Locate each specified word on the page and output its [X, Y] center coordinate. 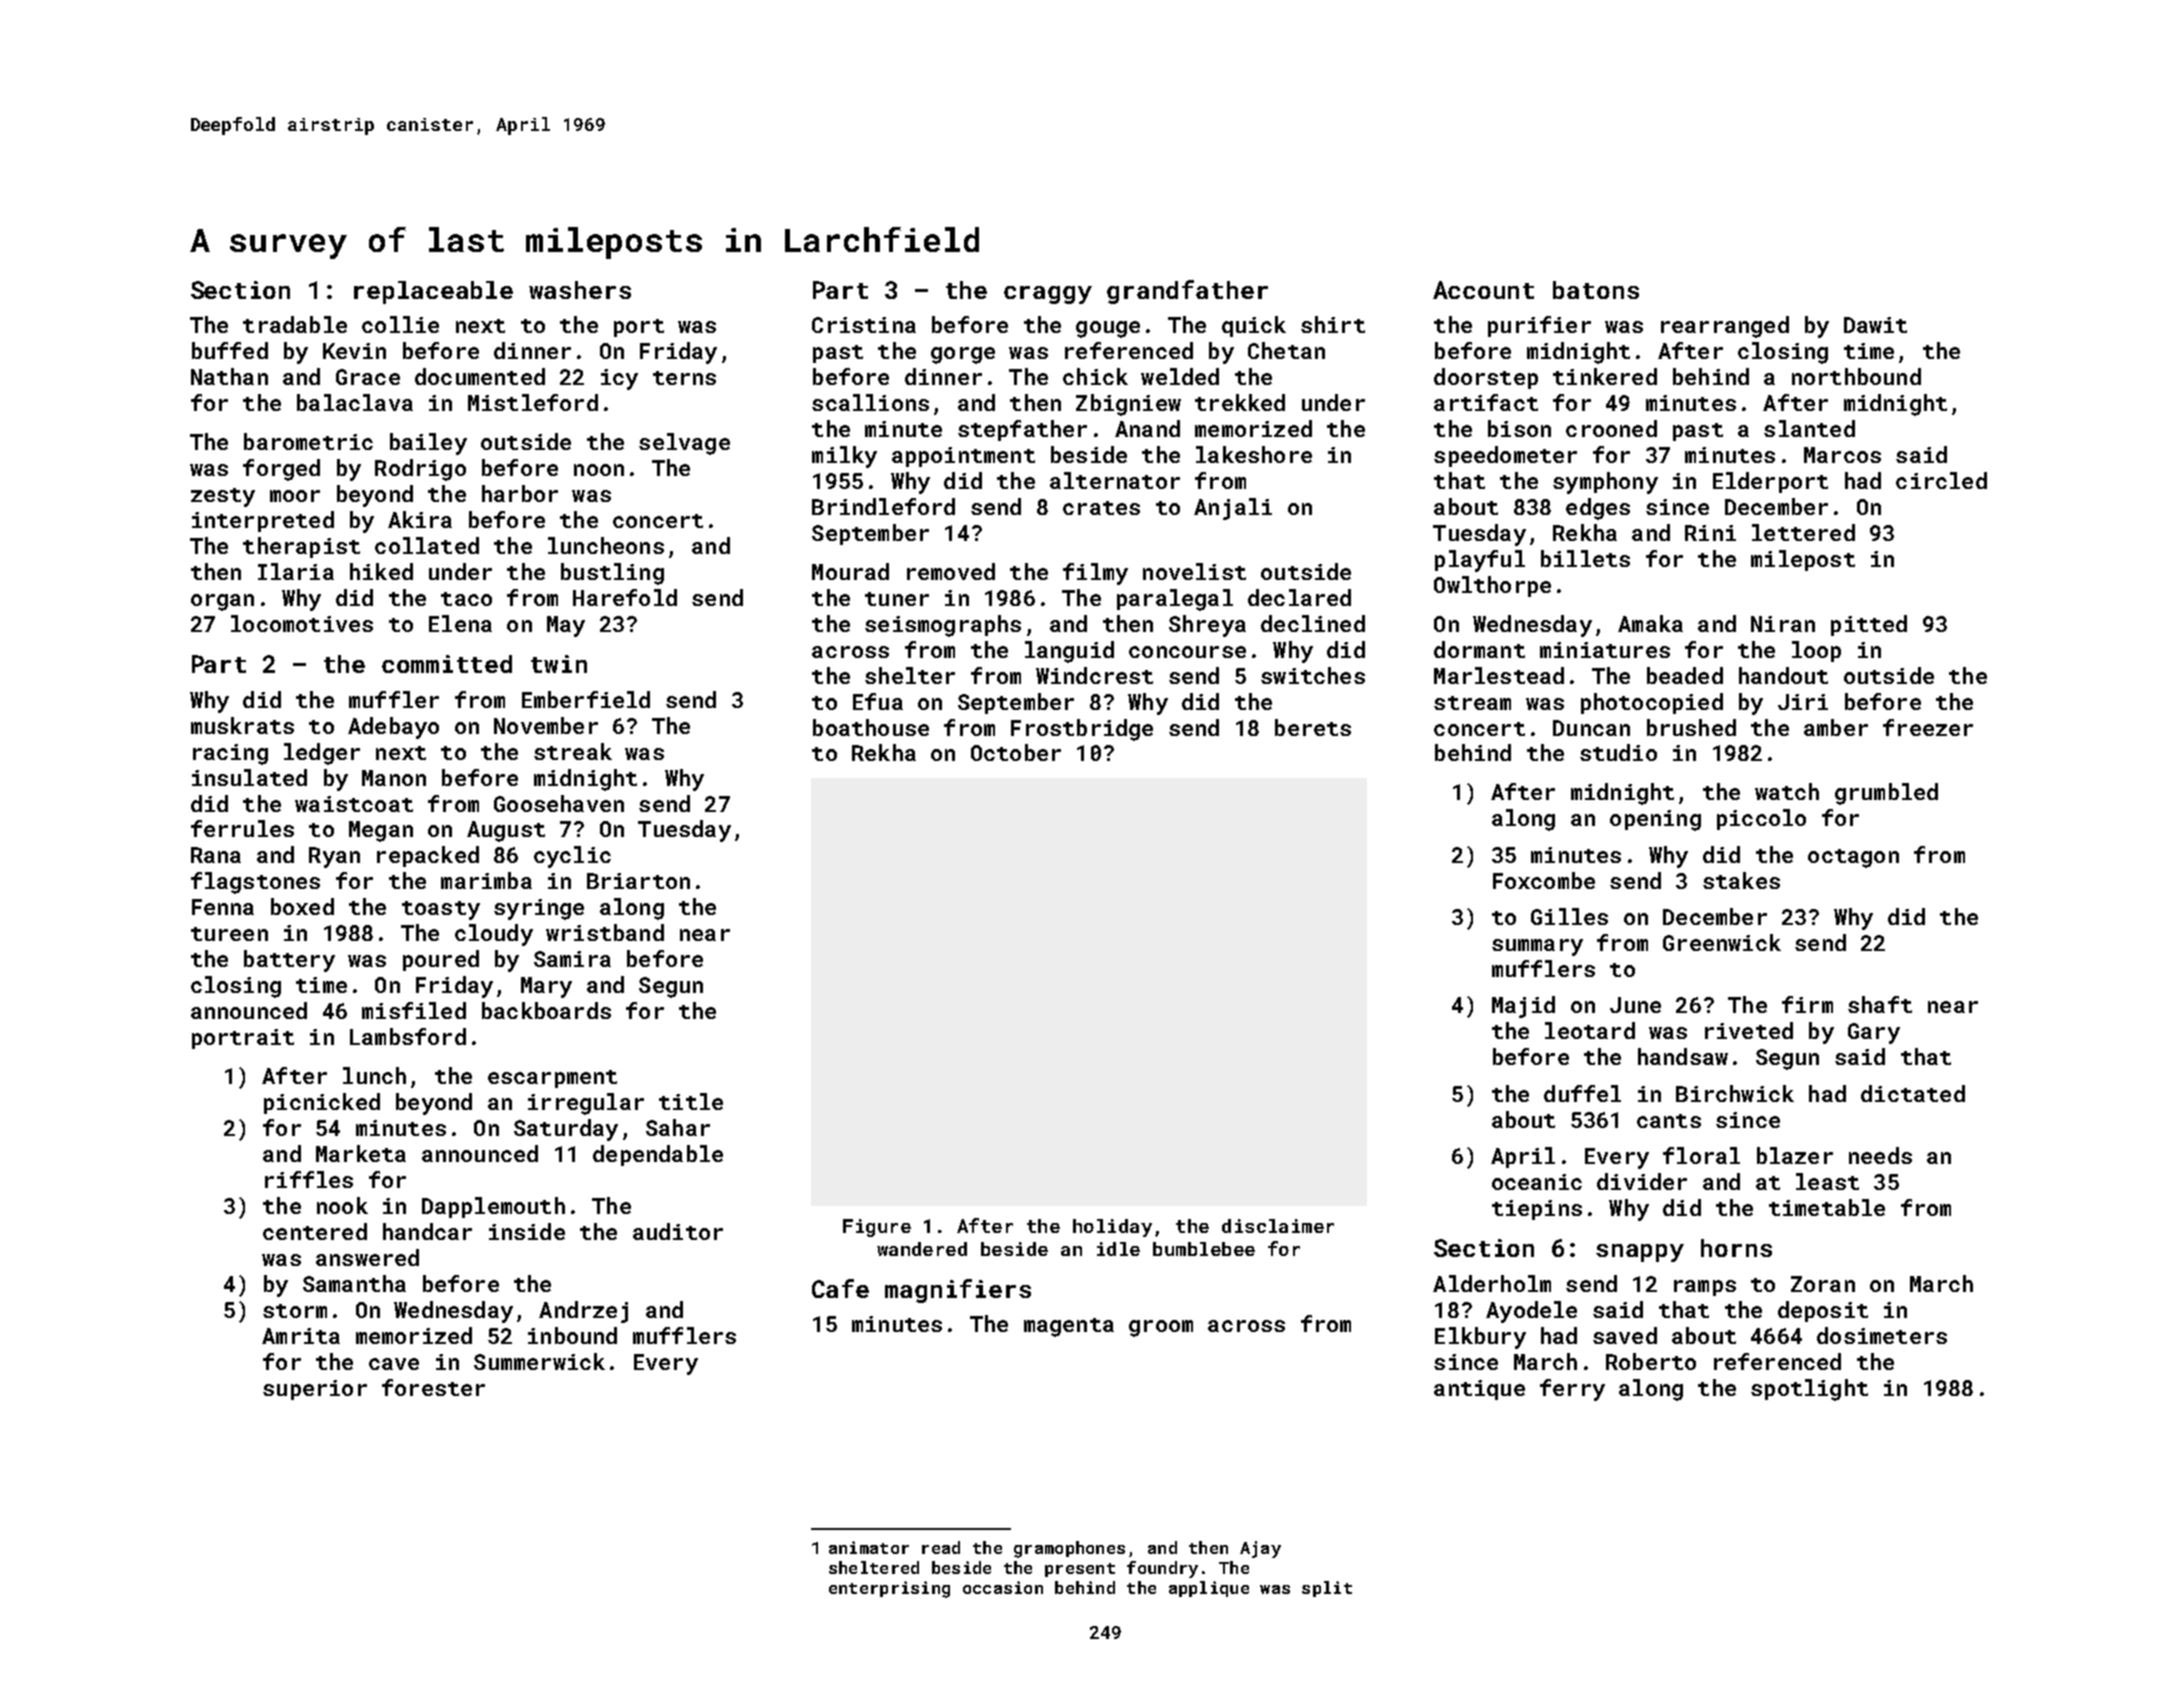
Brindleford [883, 506]
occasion [1003, 1587]
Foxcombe [1544, 880]
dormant [1479, 649]
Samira [572, 959]
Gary [1874, 1033]
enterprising [889, 1589]
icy [619, 379]
